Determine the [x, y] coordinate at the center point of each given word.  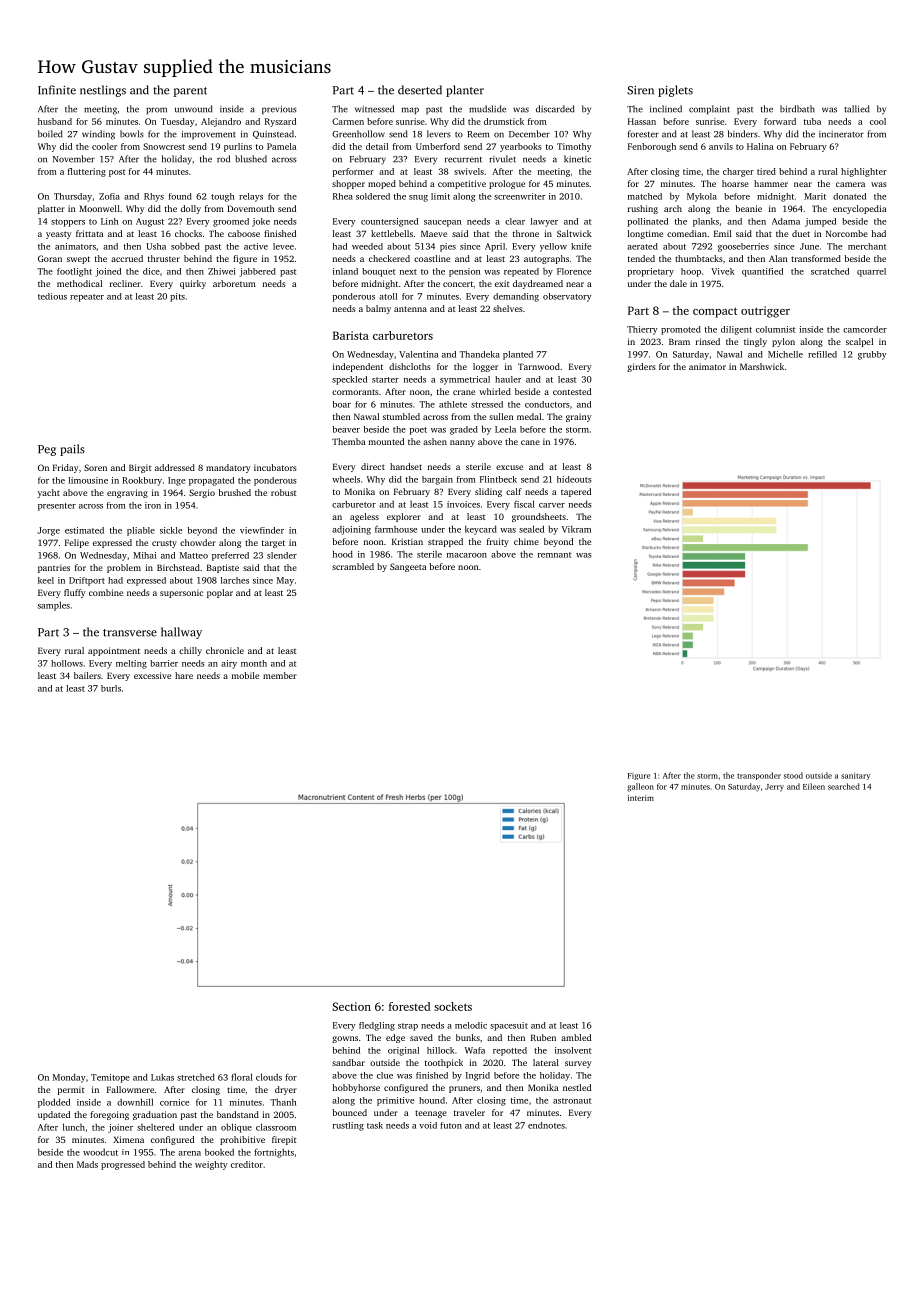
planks [706, 222]
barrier [164, 663]
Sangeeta [408, 567]
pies [448, 247]
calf [514, 491]
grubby [872, 355]
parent [190, 92]
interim [641, 798]
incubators [275, 467]
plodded [54, 1103]
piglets [675, 91]
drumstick [504, 121]
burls [111, 688]
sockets [453, 1006]
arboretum [234, 283]
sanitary [855, 776]
